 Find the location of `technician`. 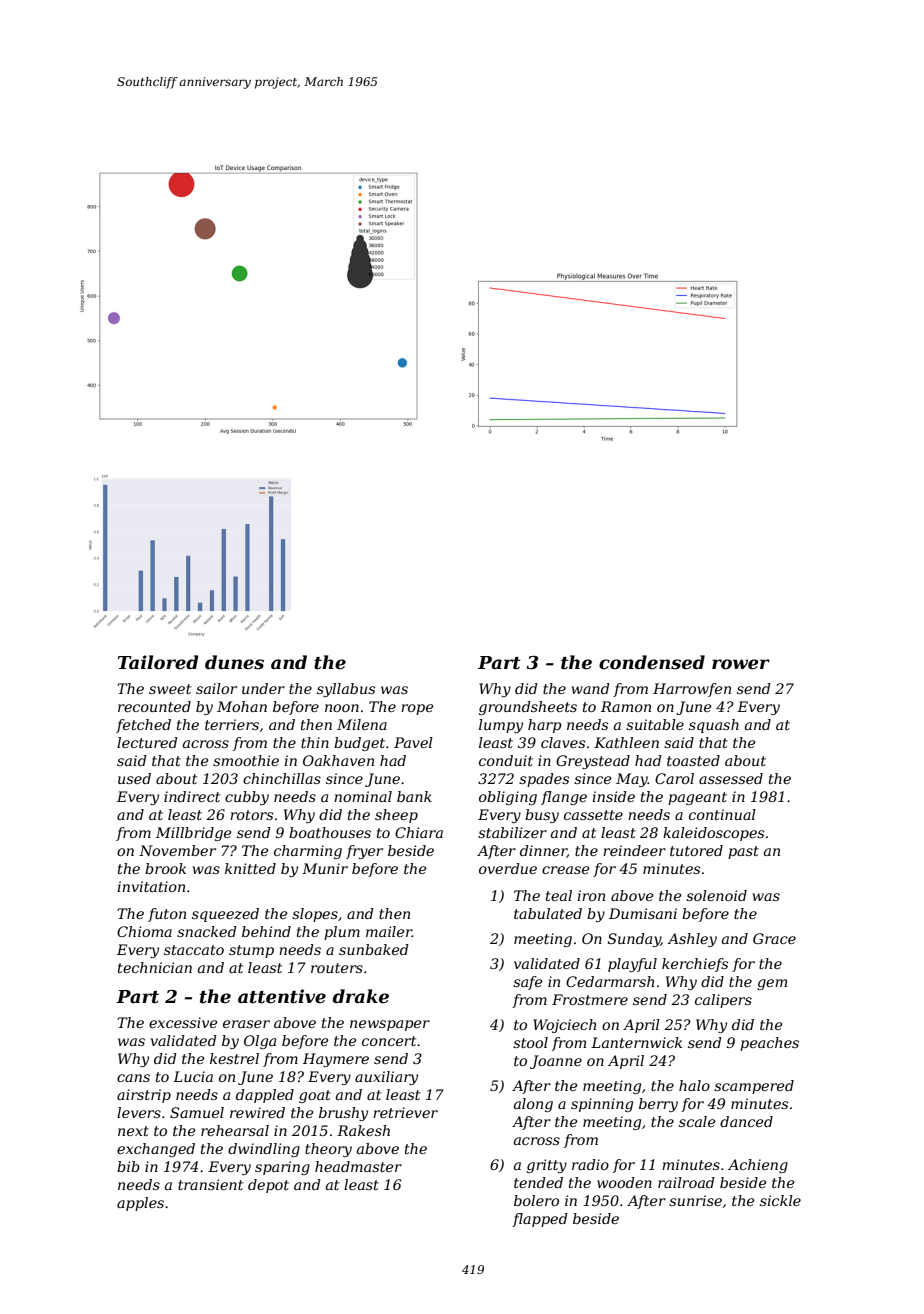

technician is located at coordinates (155, 967).
